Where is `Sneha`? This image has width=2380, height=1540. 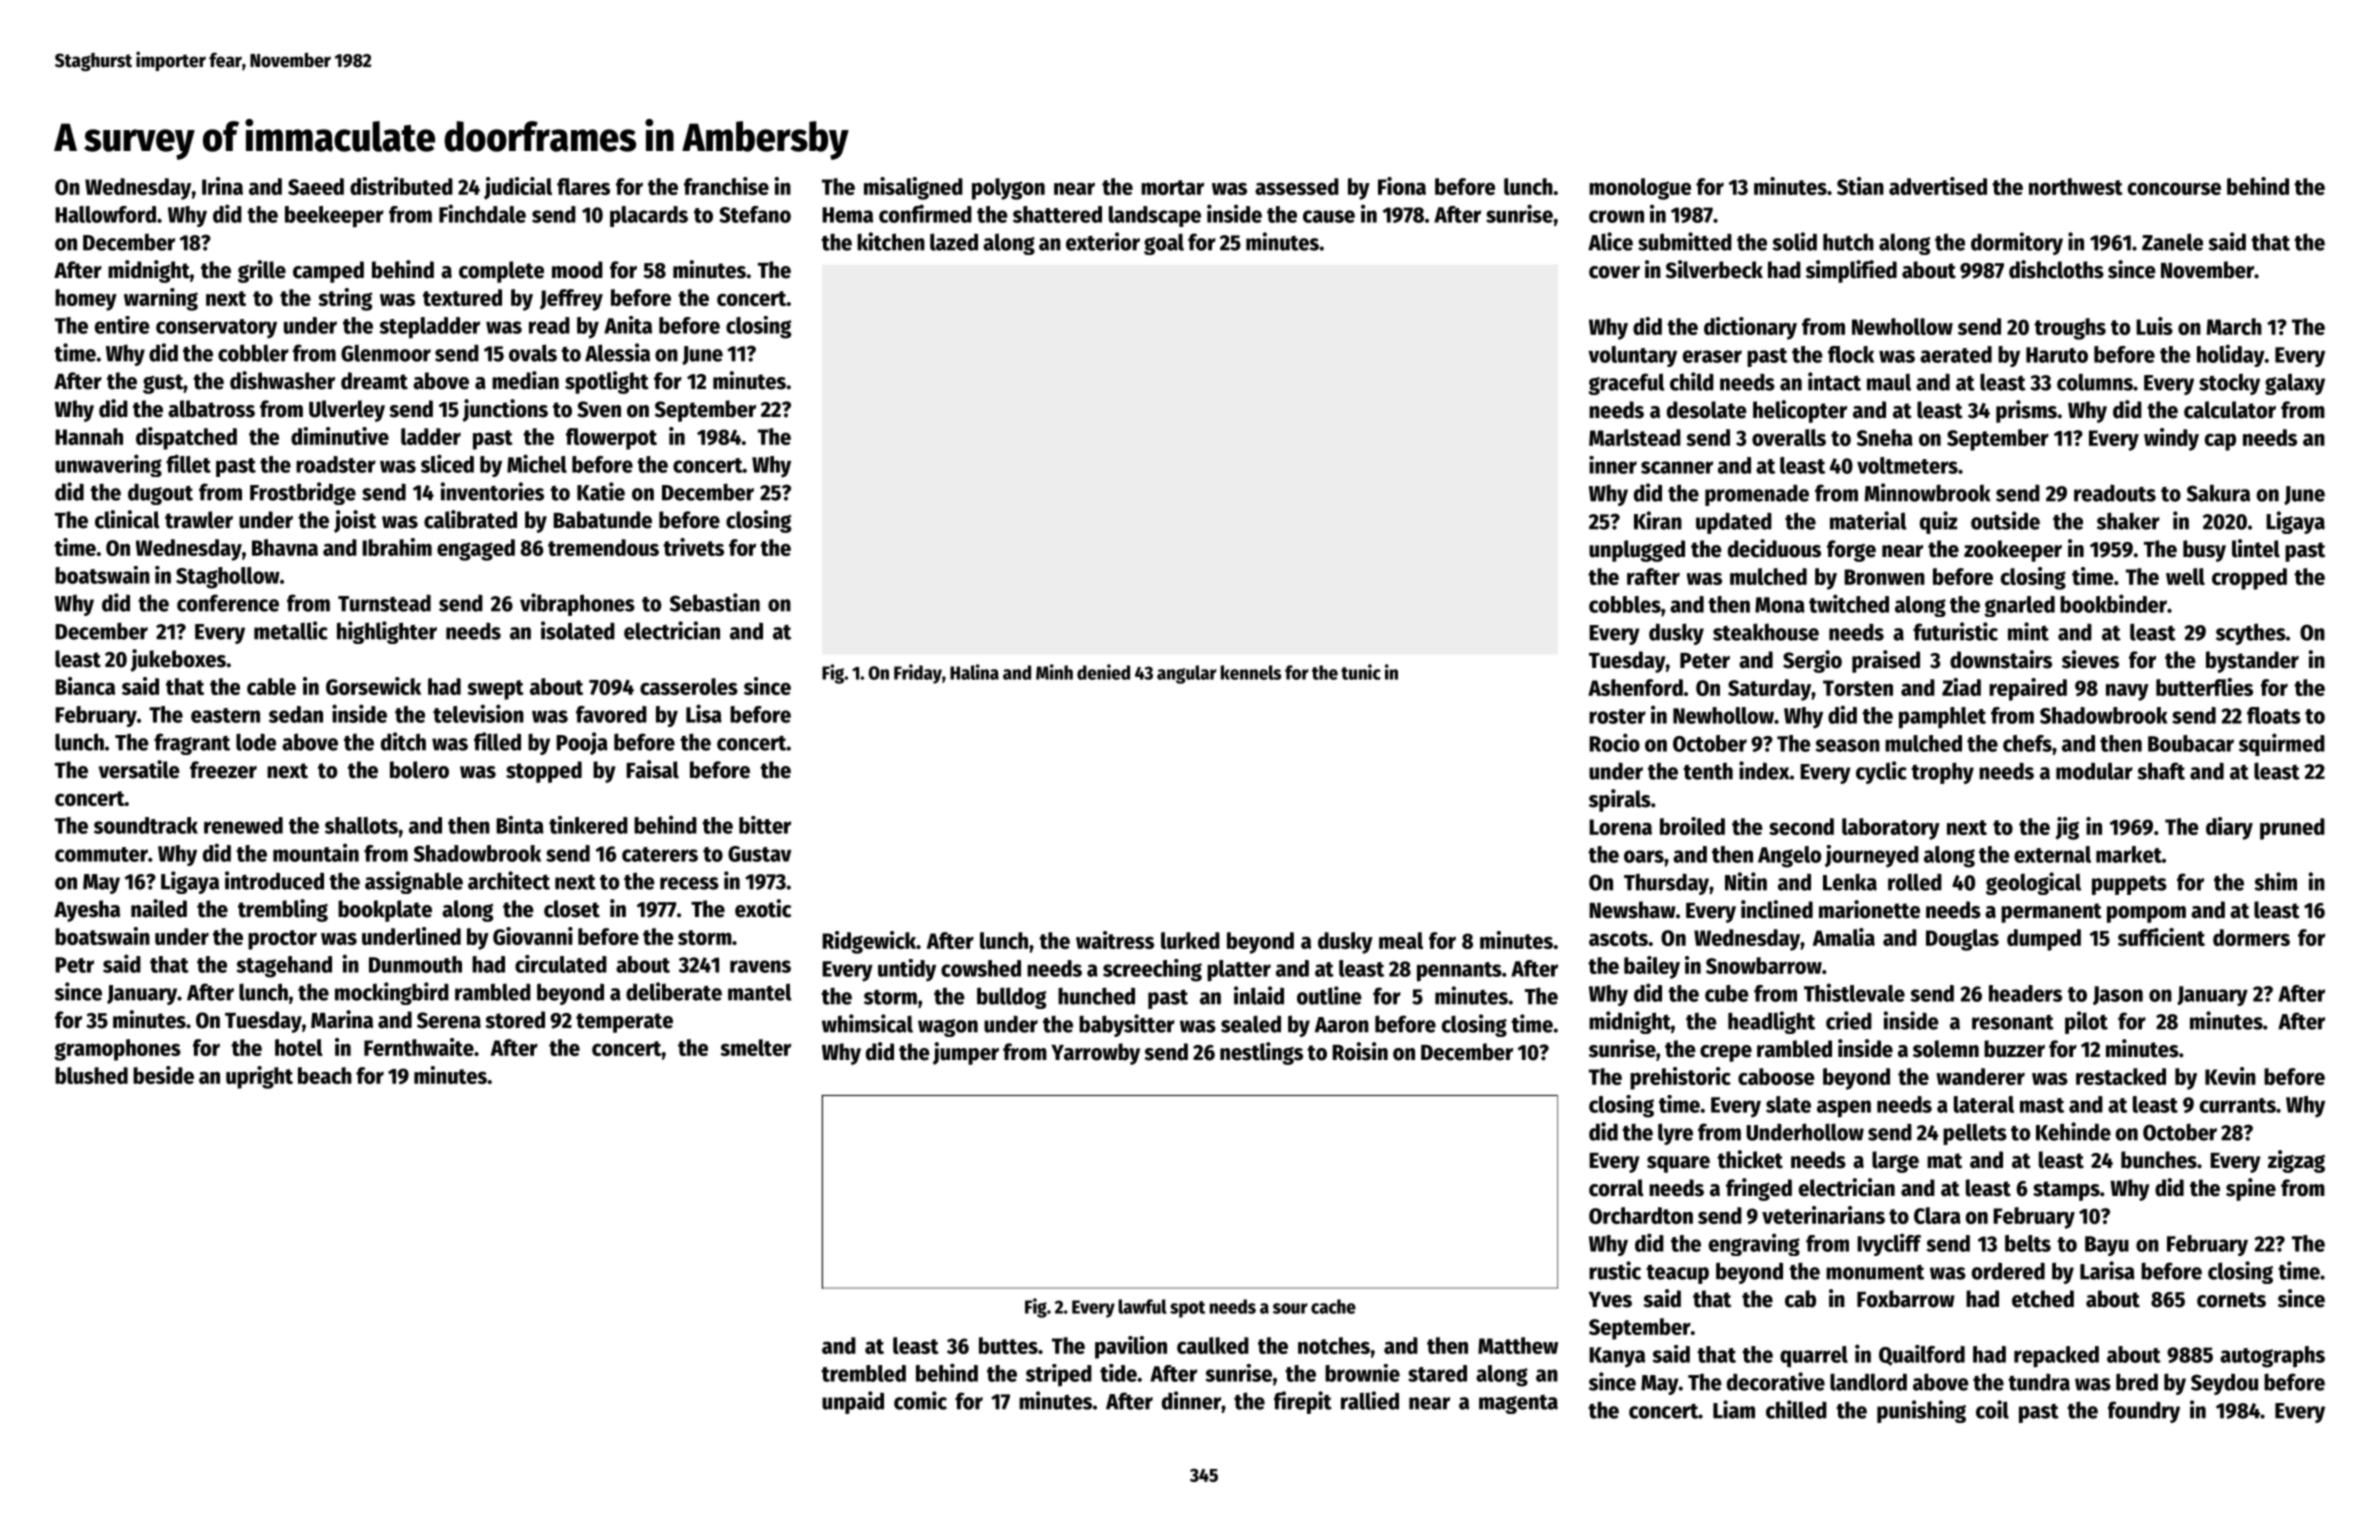 Sneha is located at coordinates (1885, 437).
